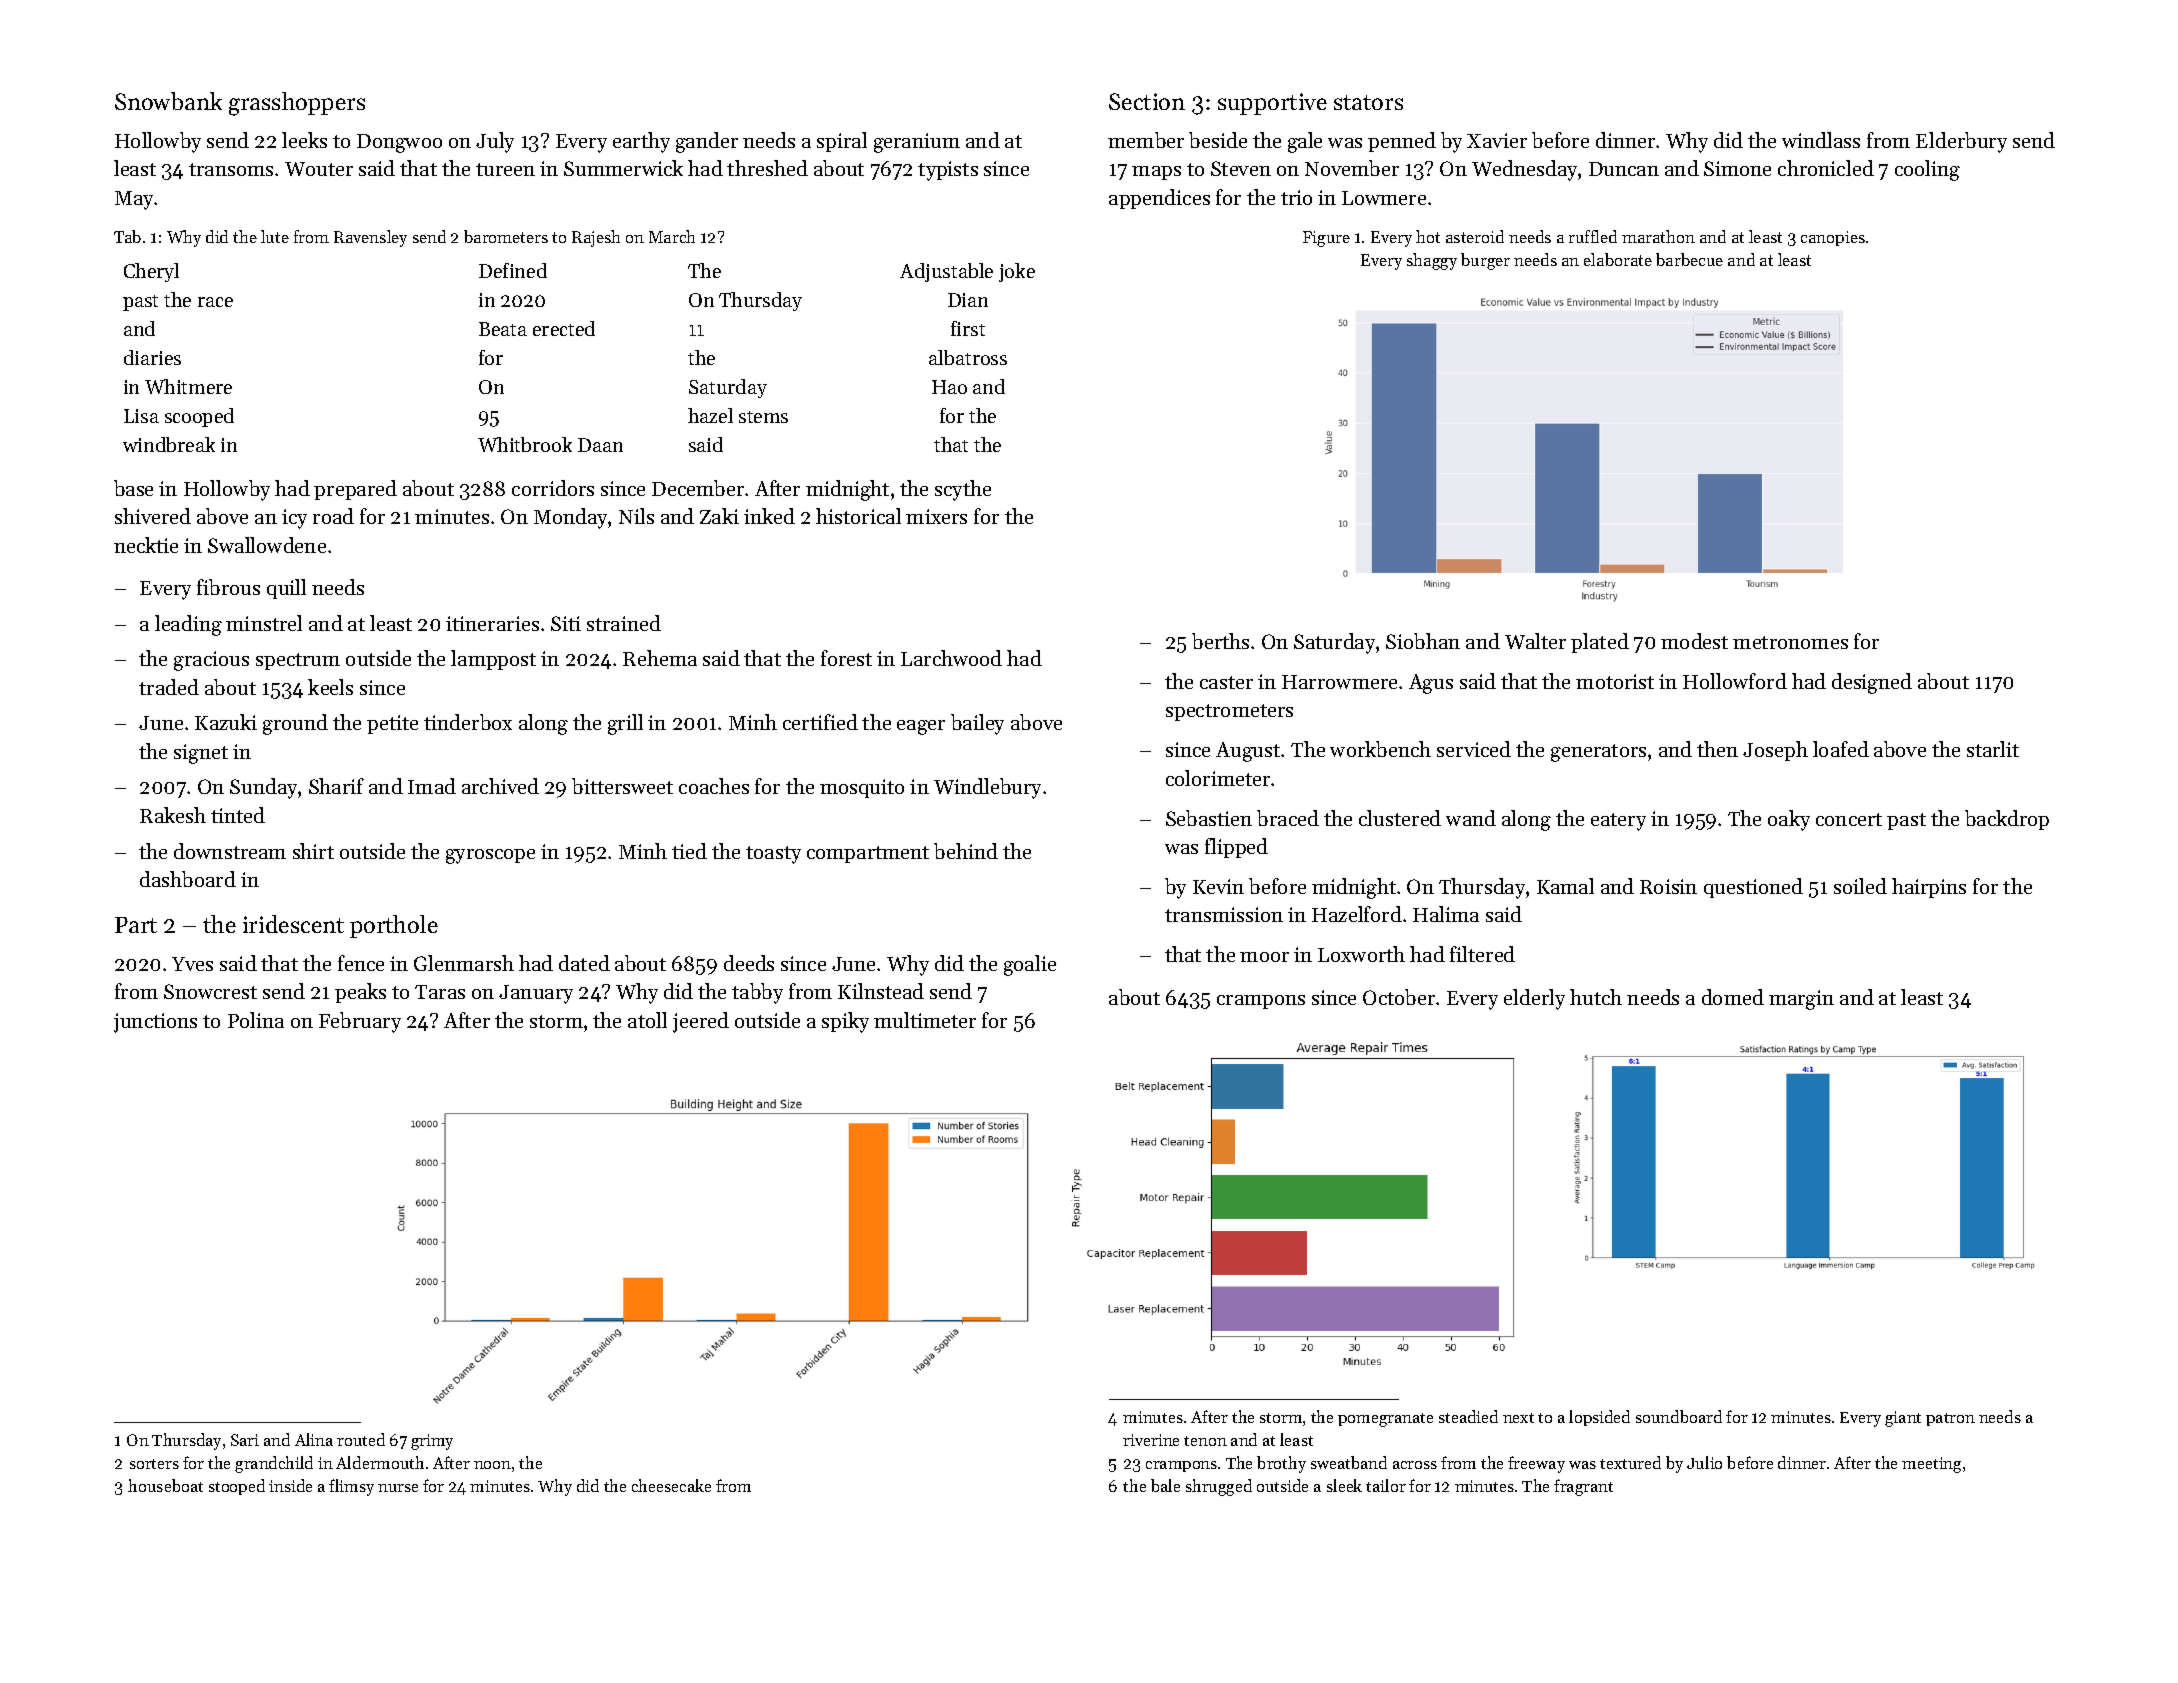 This page has width=2178, height=1683. What do you see at coordinates (155, 1023) in the page?
I see `junctions` at bounding box center [155, 1023].
